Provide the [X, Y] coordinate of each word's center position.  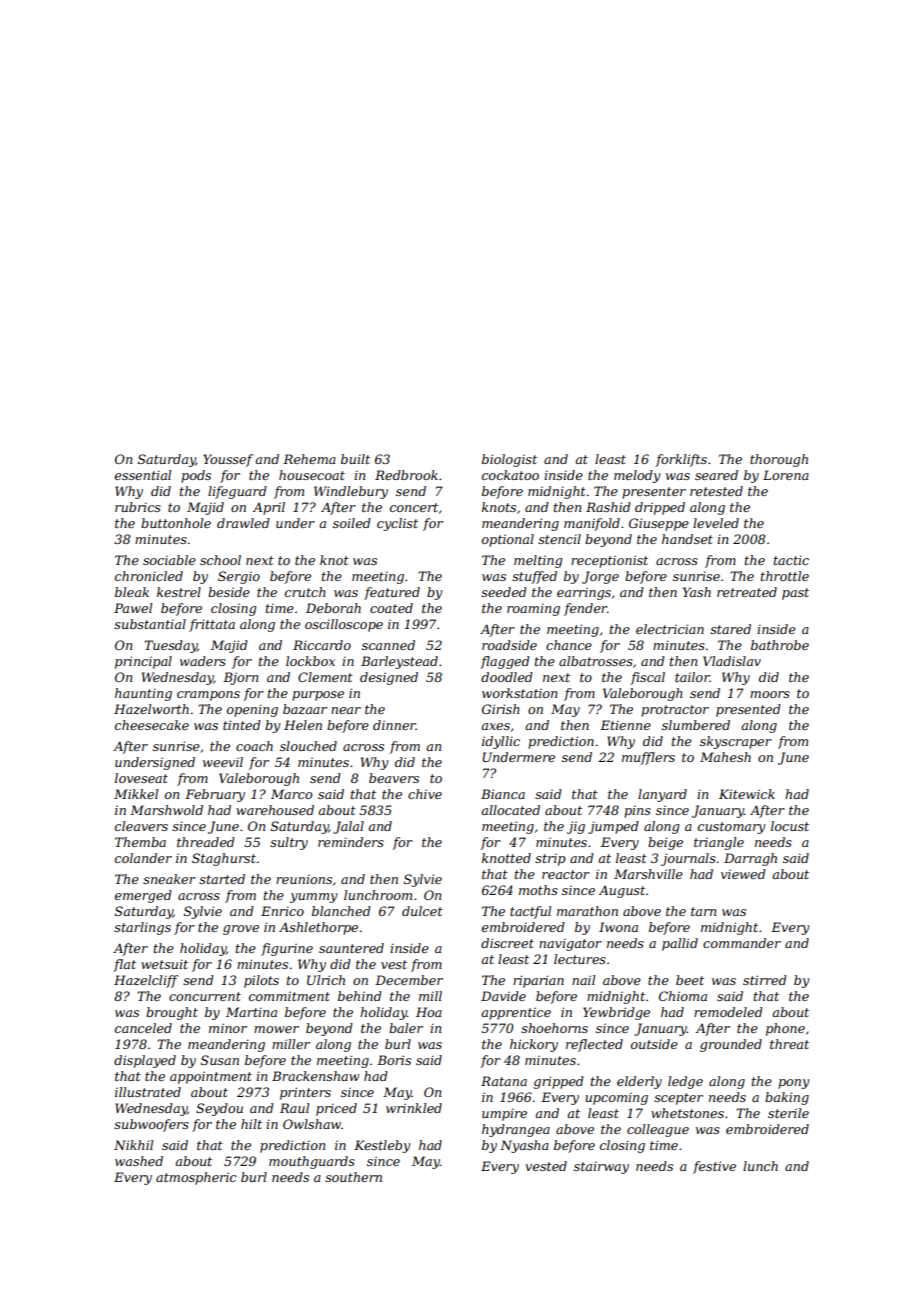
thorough [779, 460]
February [215, 795]
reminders [351, 842]
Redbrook [406, 475]
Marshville [648, 874]
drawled [243, 523]
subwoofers [151, 1125]
